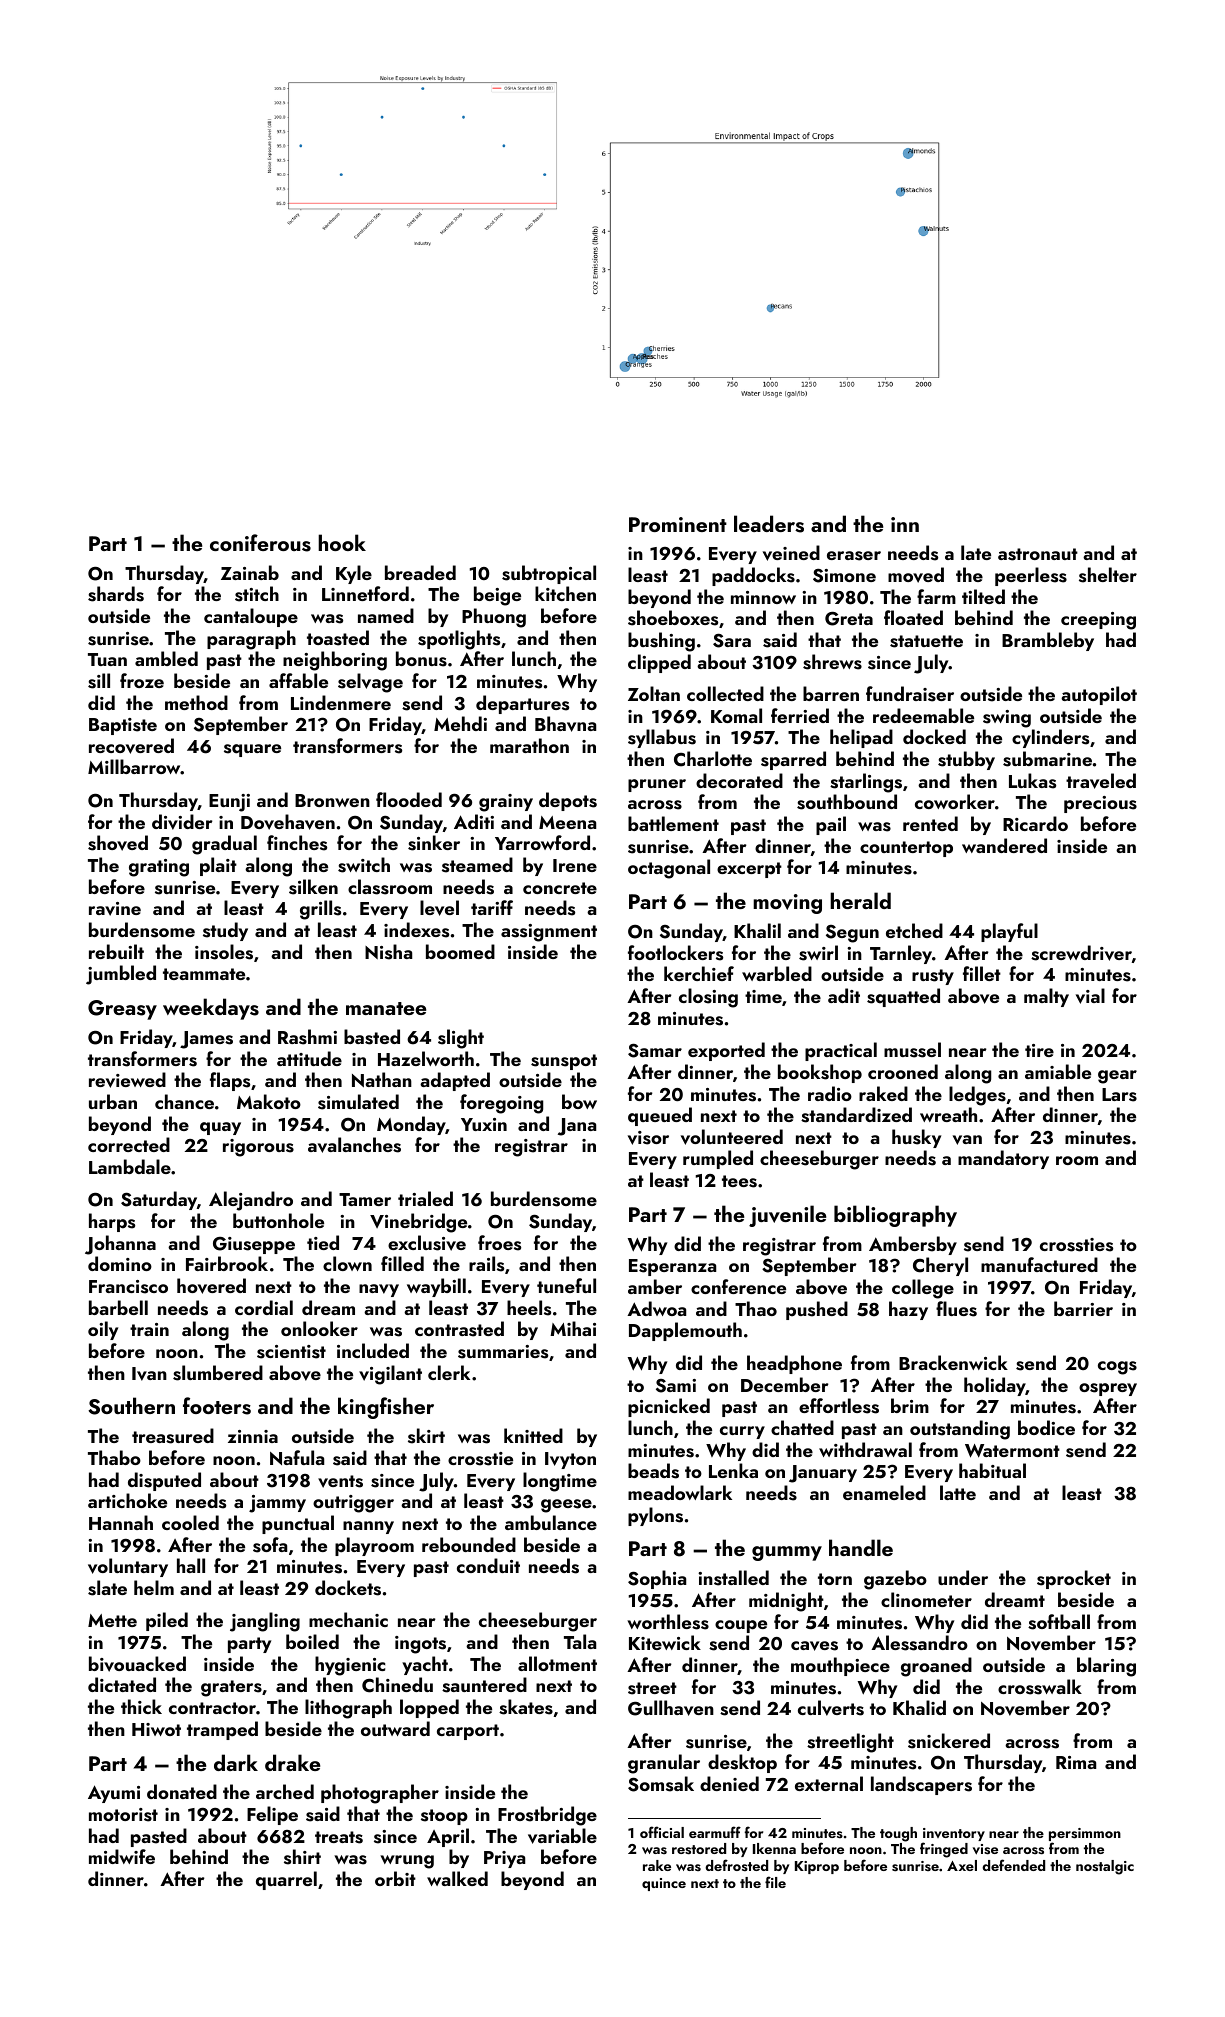  I want to click on syllabus, so click(662, 738).
